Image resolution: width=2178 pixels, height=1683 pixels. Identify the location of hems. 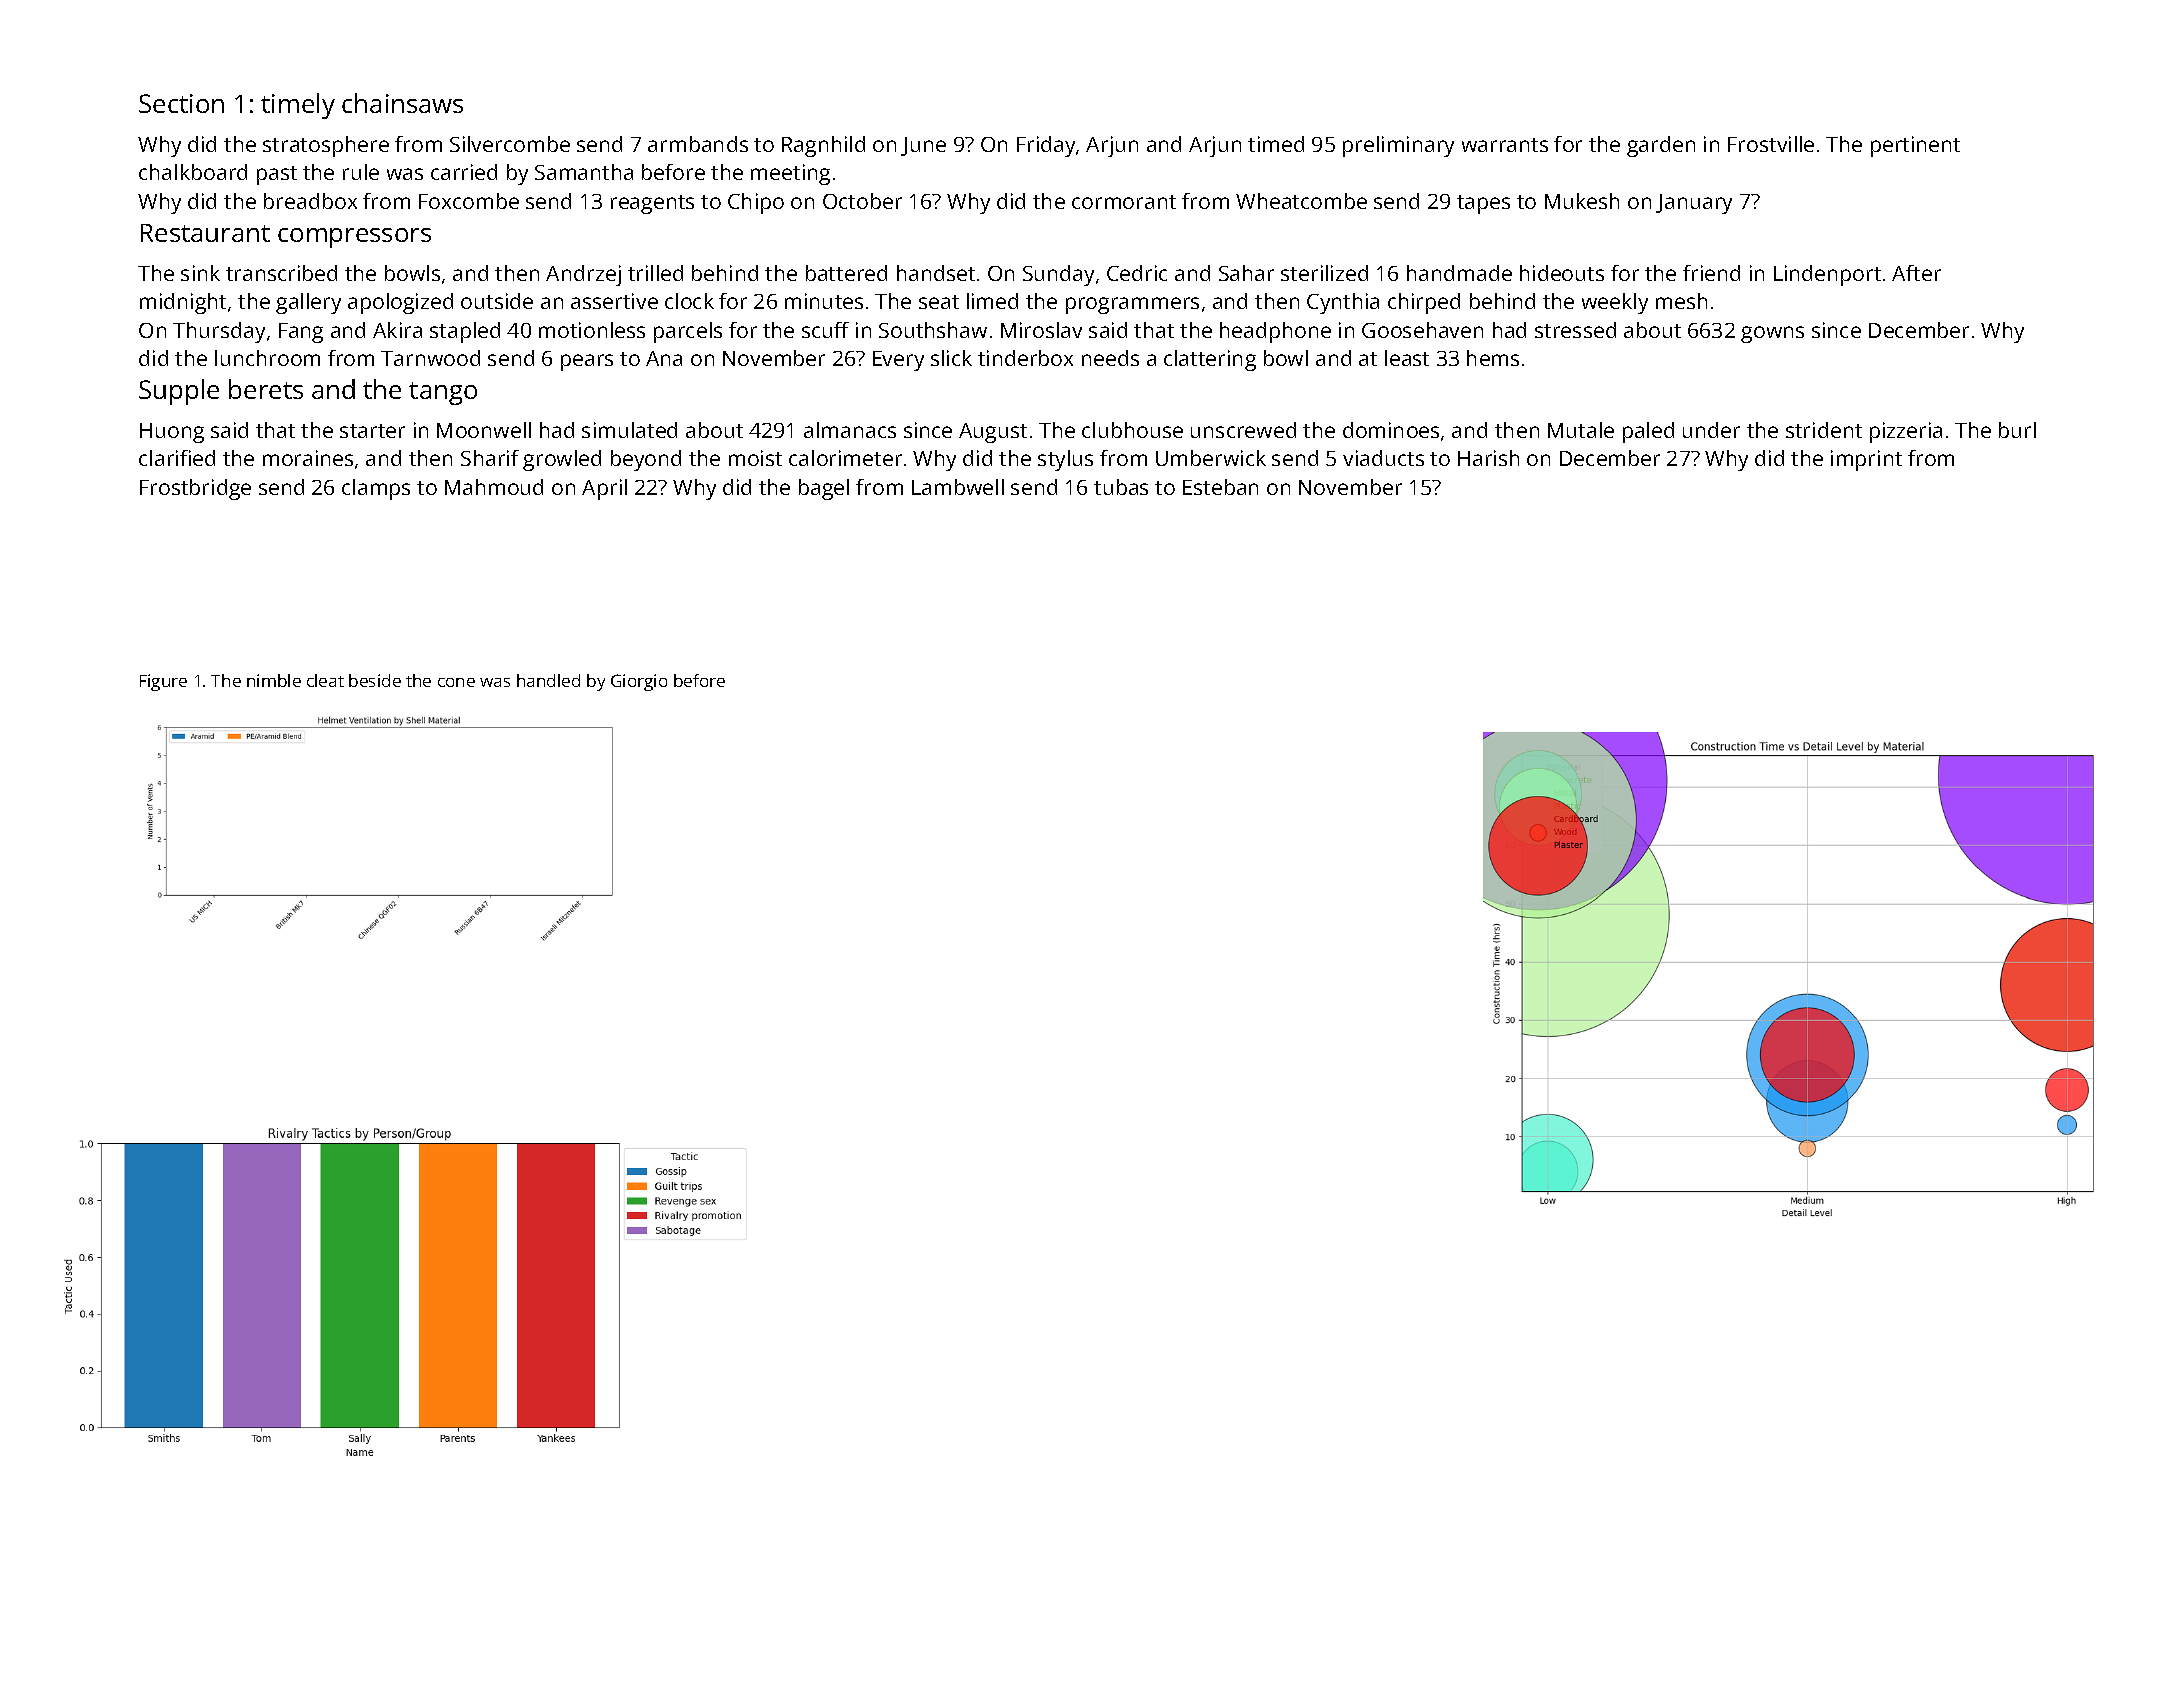
(1493, 358).
